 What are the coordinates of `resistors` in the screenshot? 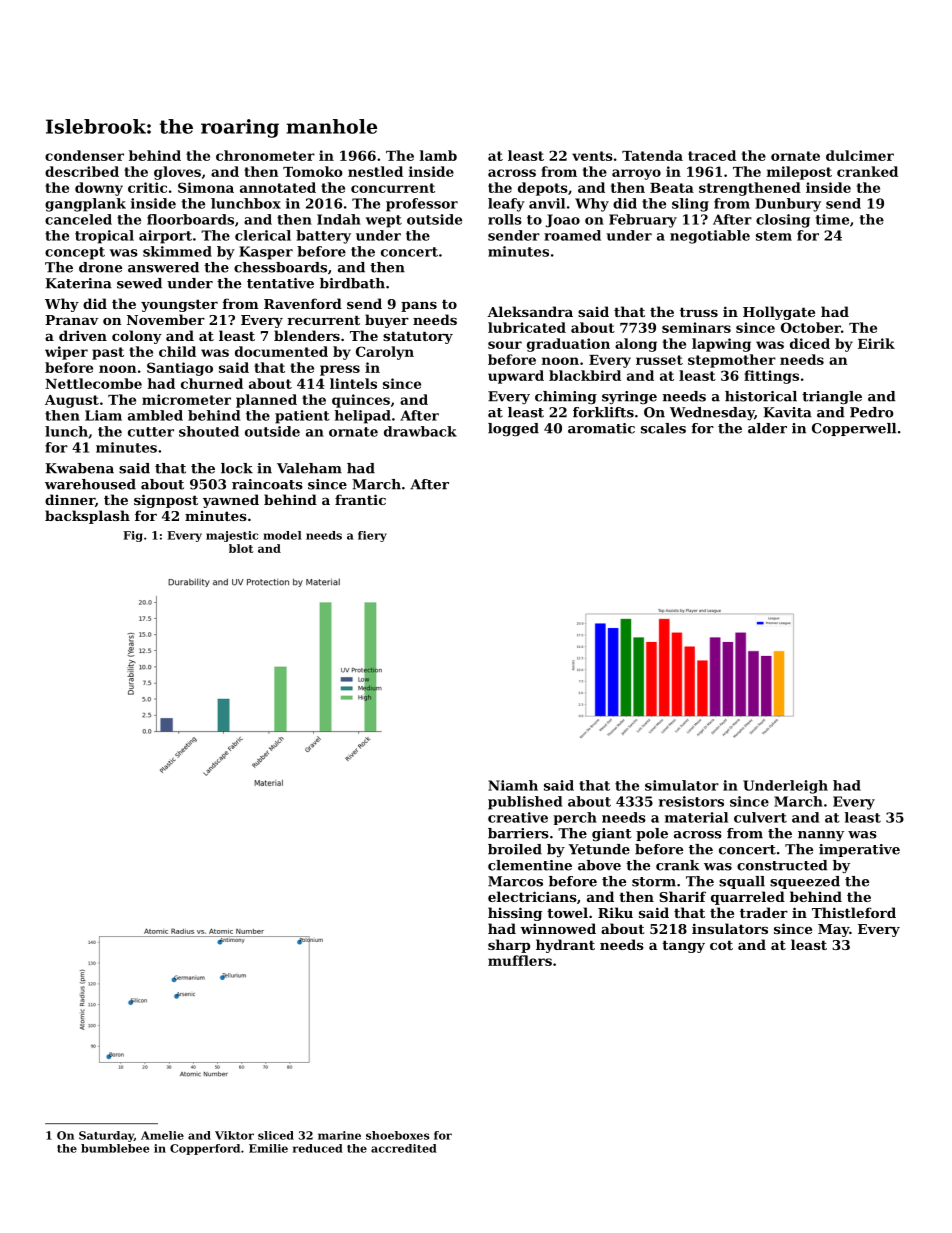 It's located at (691, 801).
